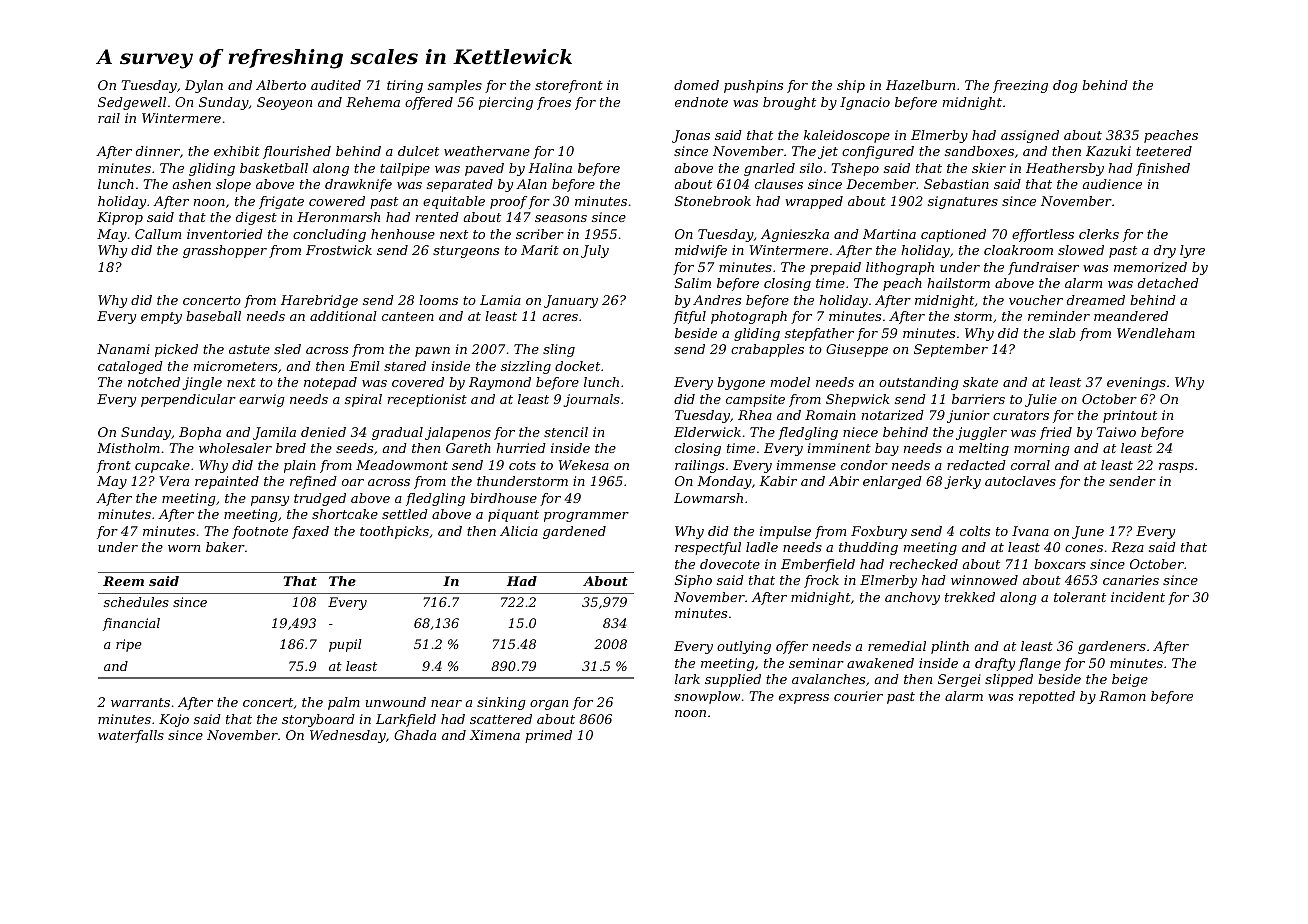 The height and width of the screenshot is (924, 1308). What do you see at coordinates (131, 736) in the screenshot?
I see `waterfalls` at bounding box center [131, 736].
